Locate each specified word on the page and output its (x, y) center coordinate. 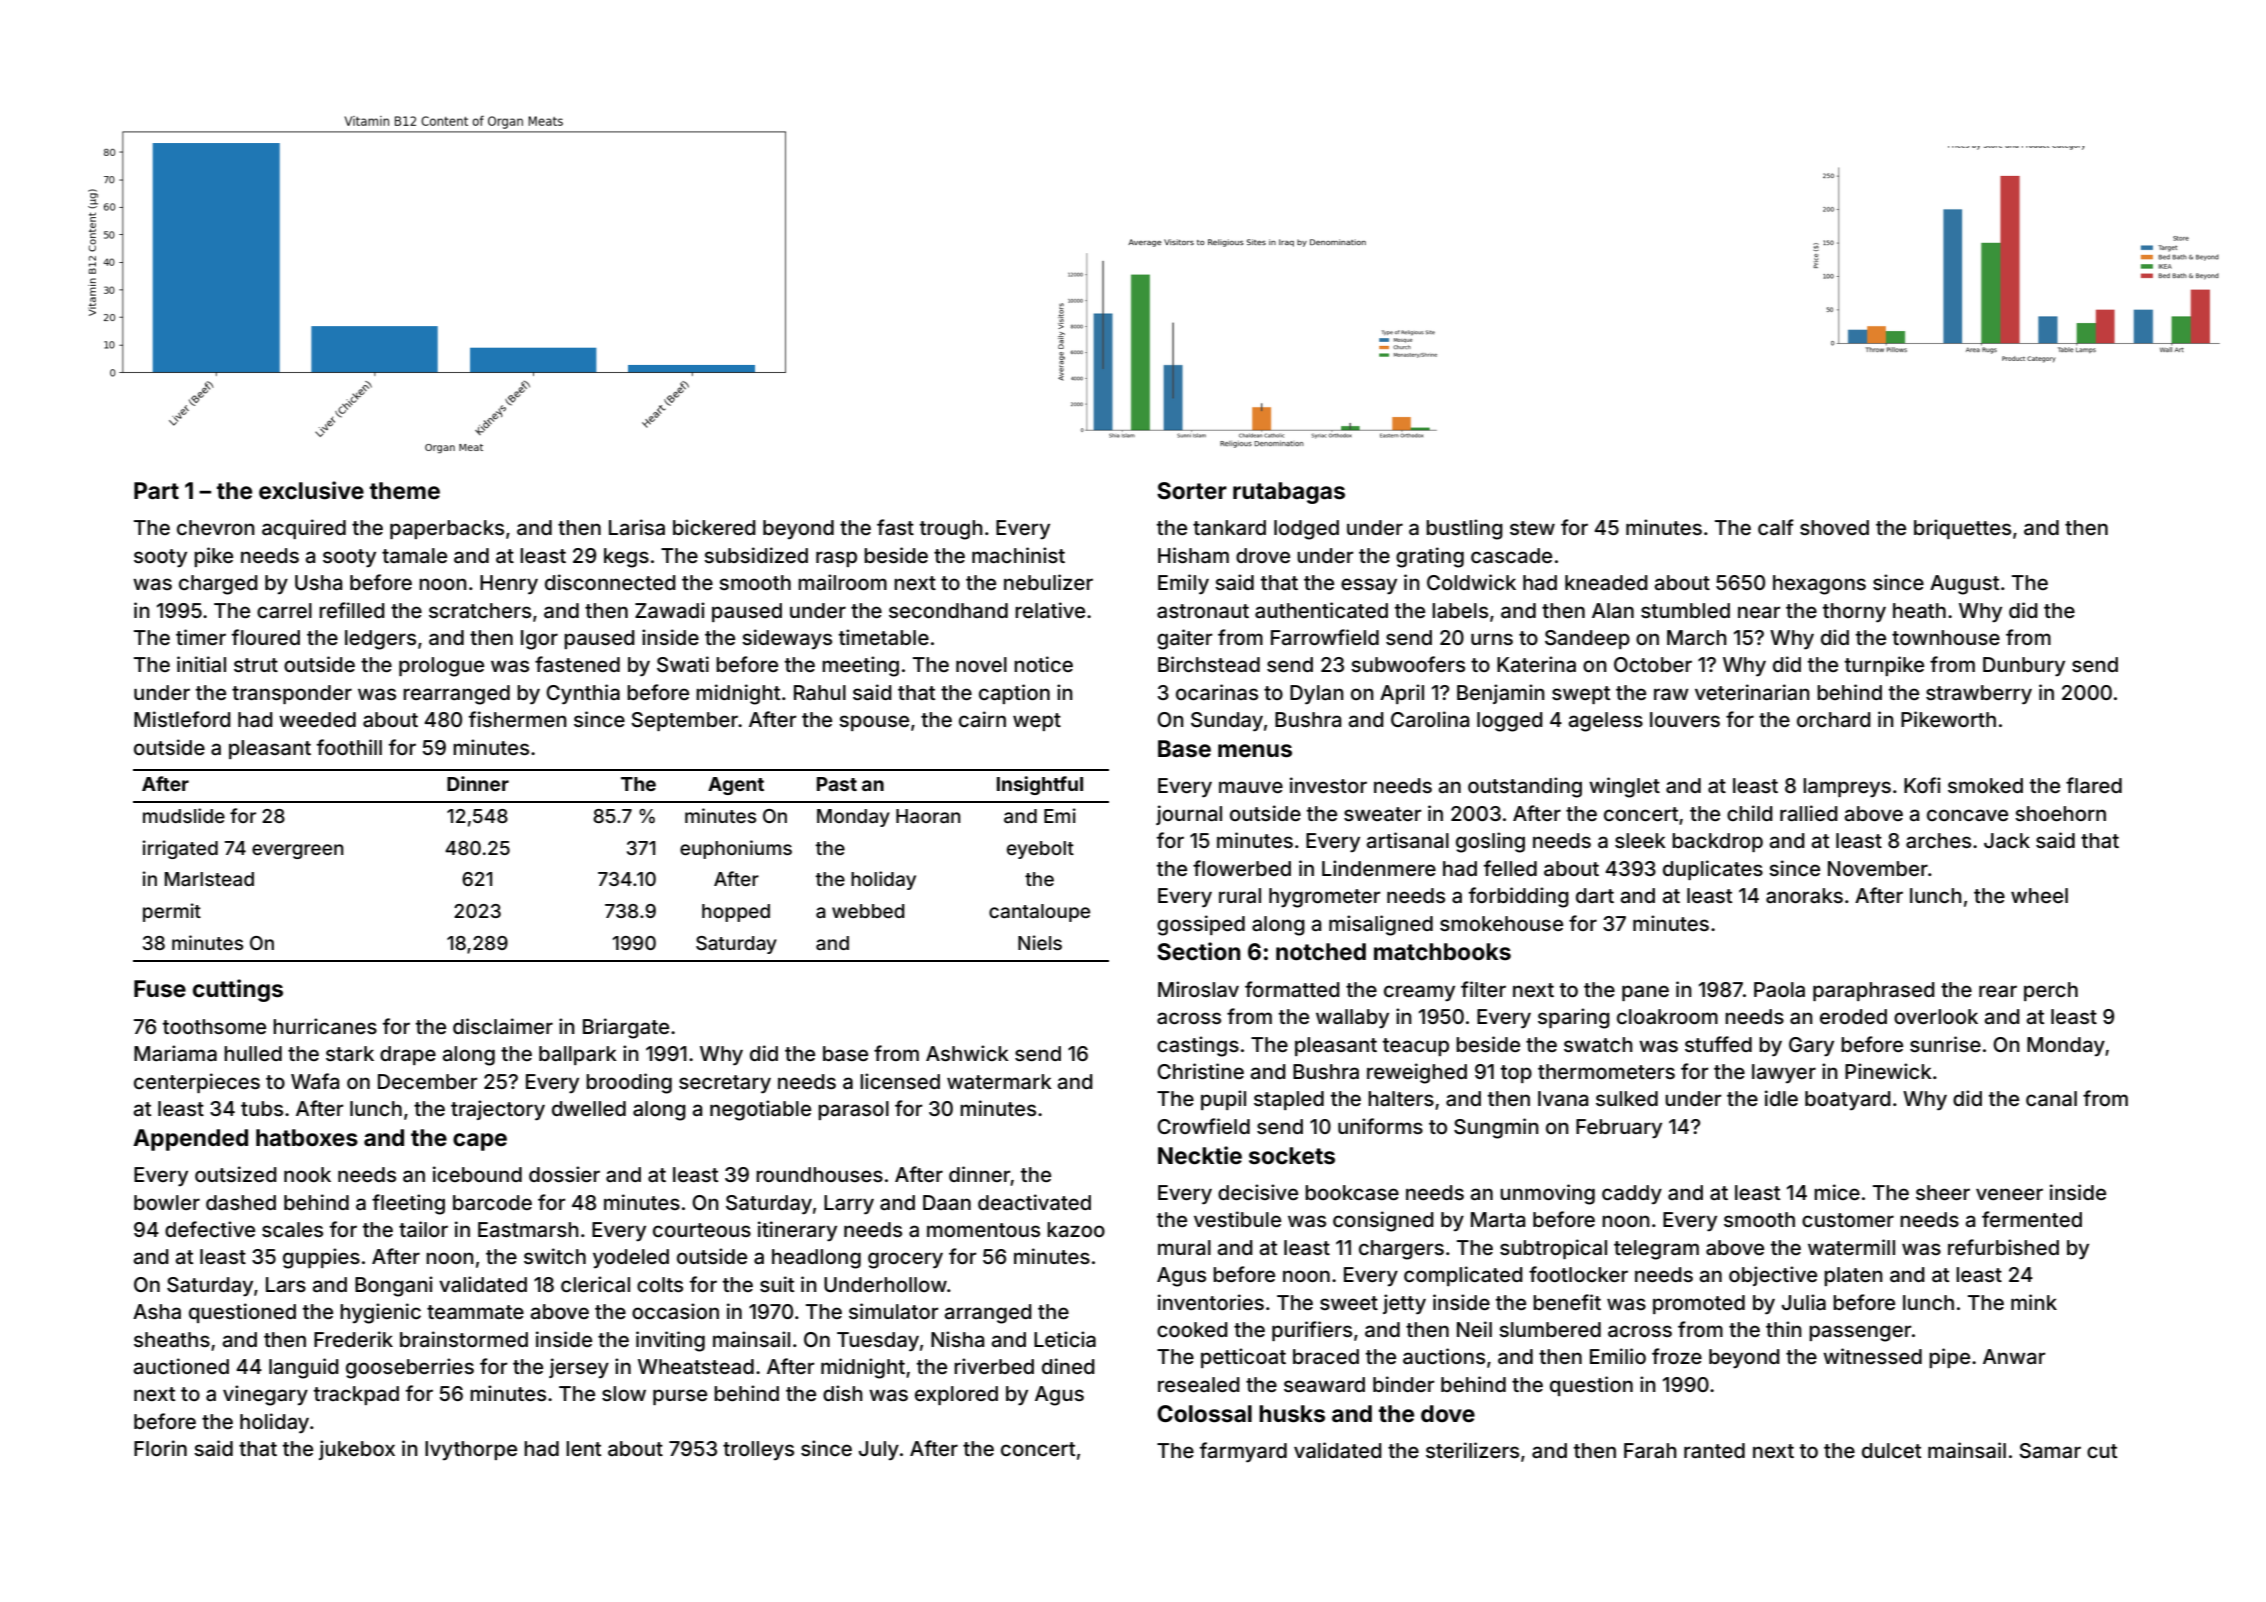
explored (956, 1395)
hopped (736, 913)
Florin (160, 1448)
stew (1532, 528)
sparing (1574, 1018)
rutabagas (1289, 493)
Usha (318, 582)
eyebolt (1040, 850)
